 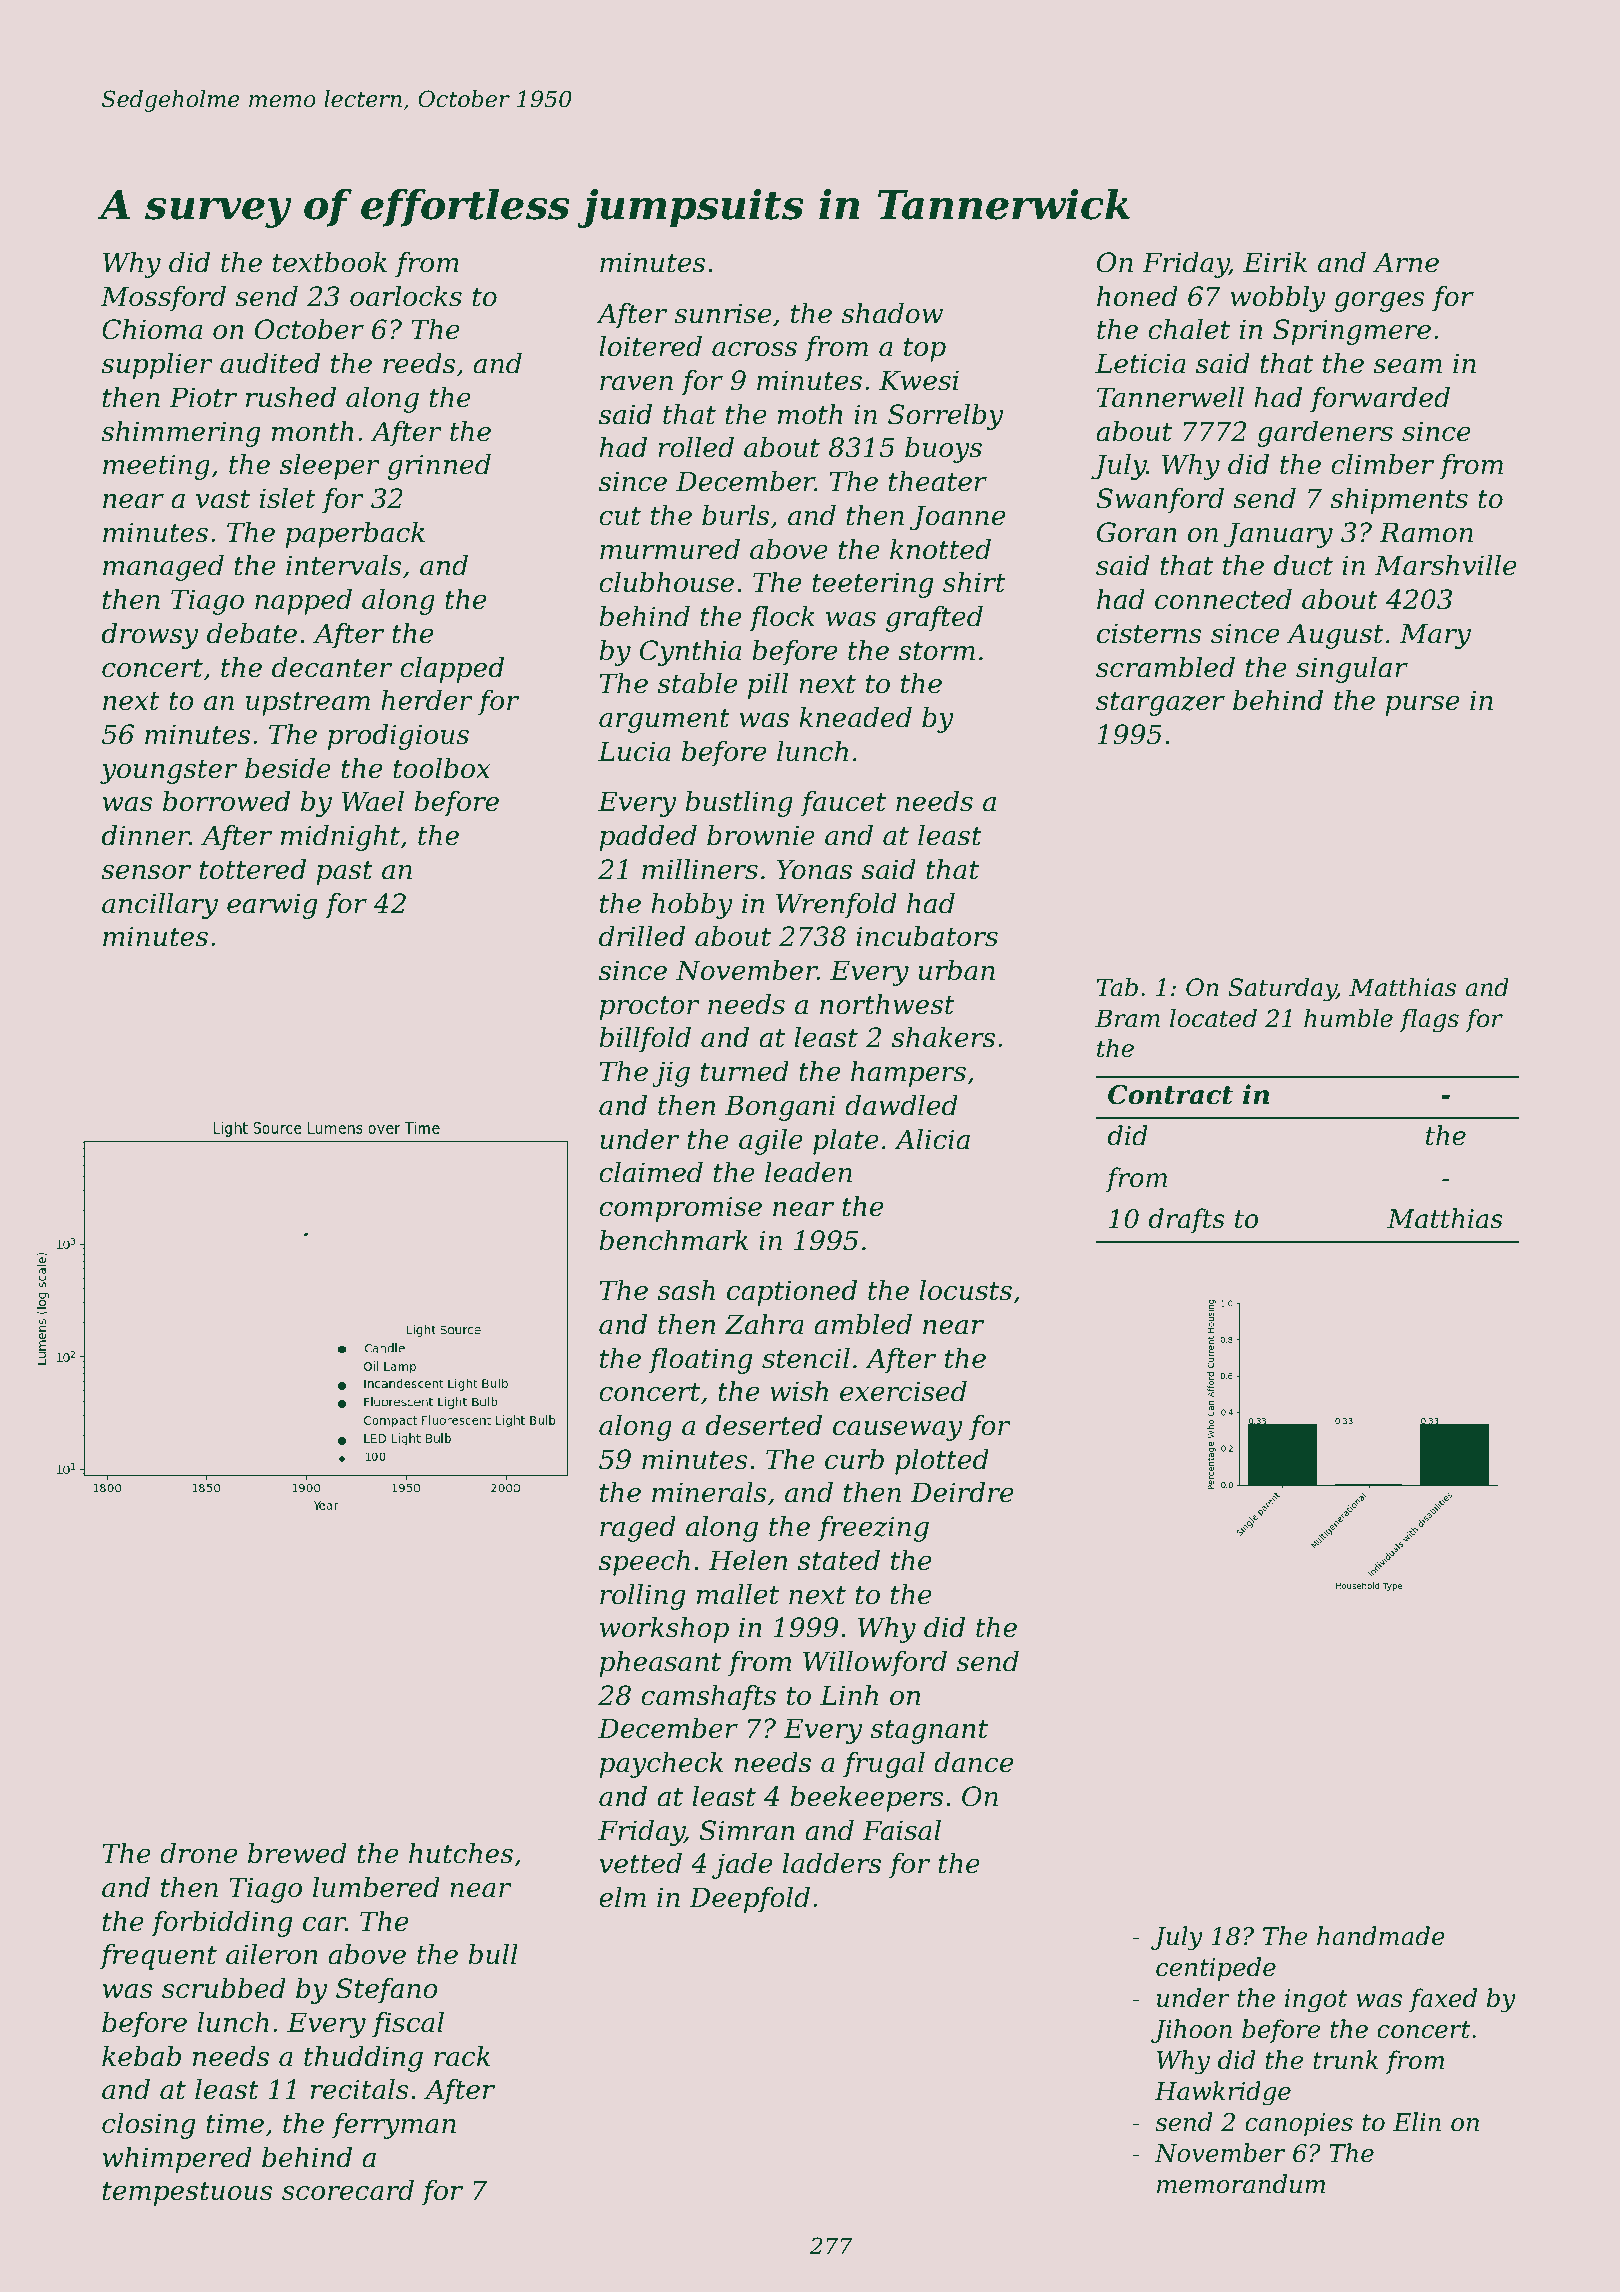 What do you see at coordinates (1399, 501) in the screenshot?
I see `shipments` at bounding box center [1399, 501].
